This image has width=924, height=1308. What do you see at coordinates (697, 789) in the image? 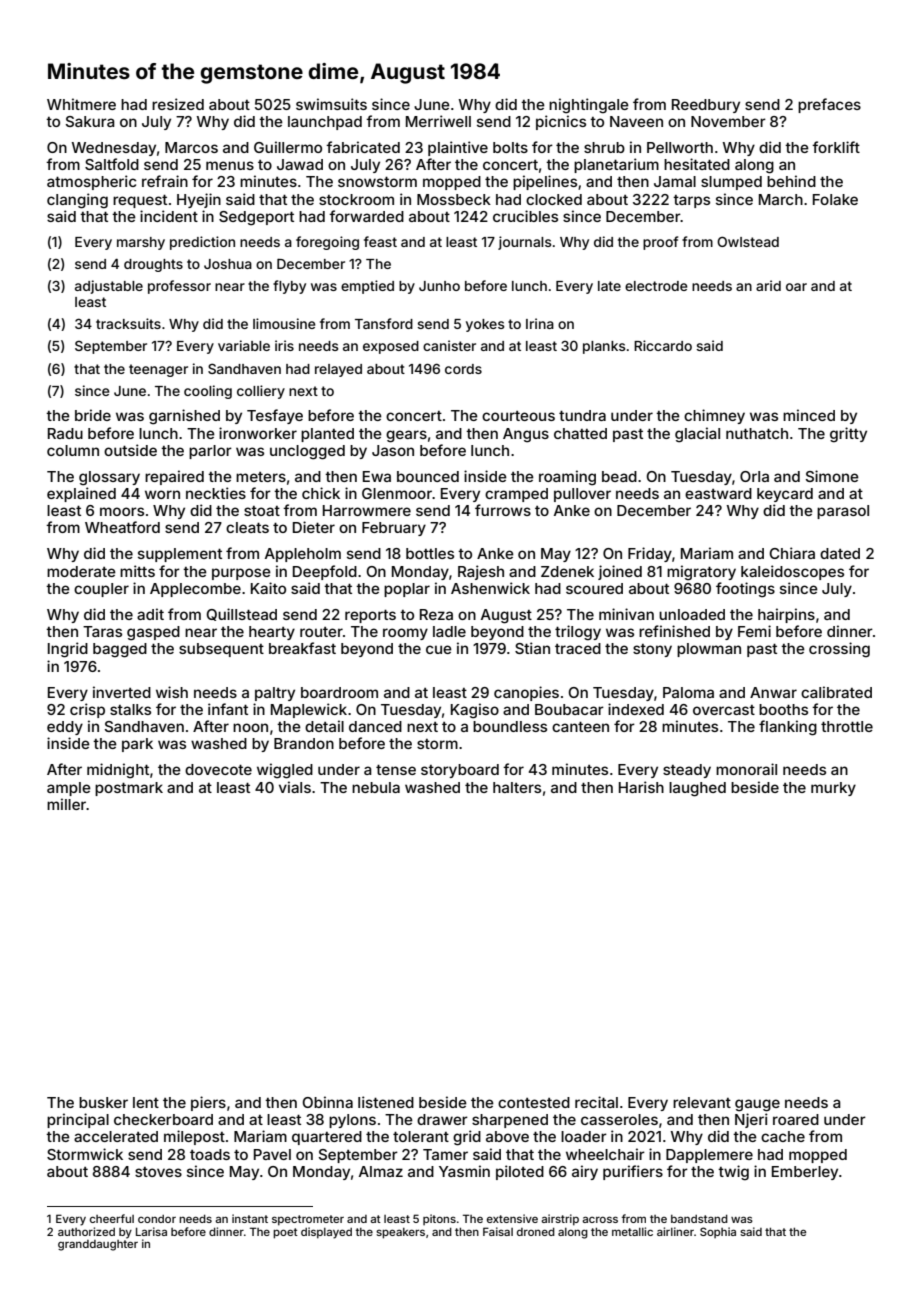
I see `laughed` at bounding box center [697, 789].
